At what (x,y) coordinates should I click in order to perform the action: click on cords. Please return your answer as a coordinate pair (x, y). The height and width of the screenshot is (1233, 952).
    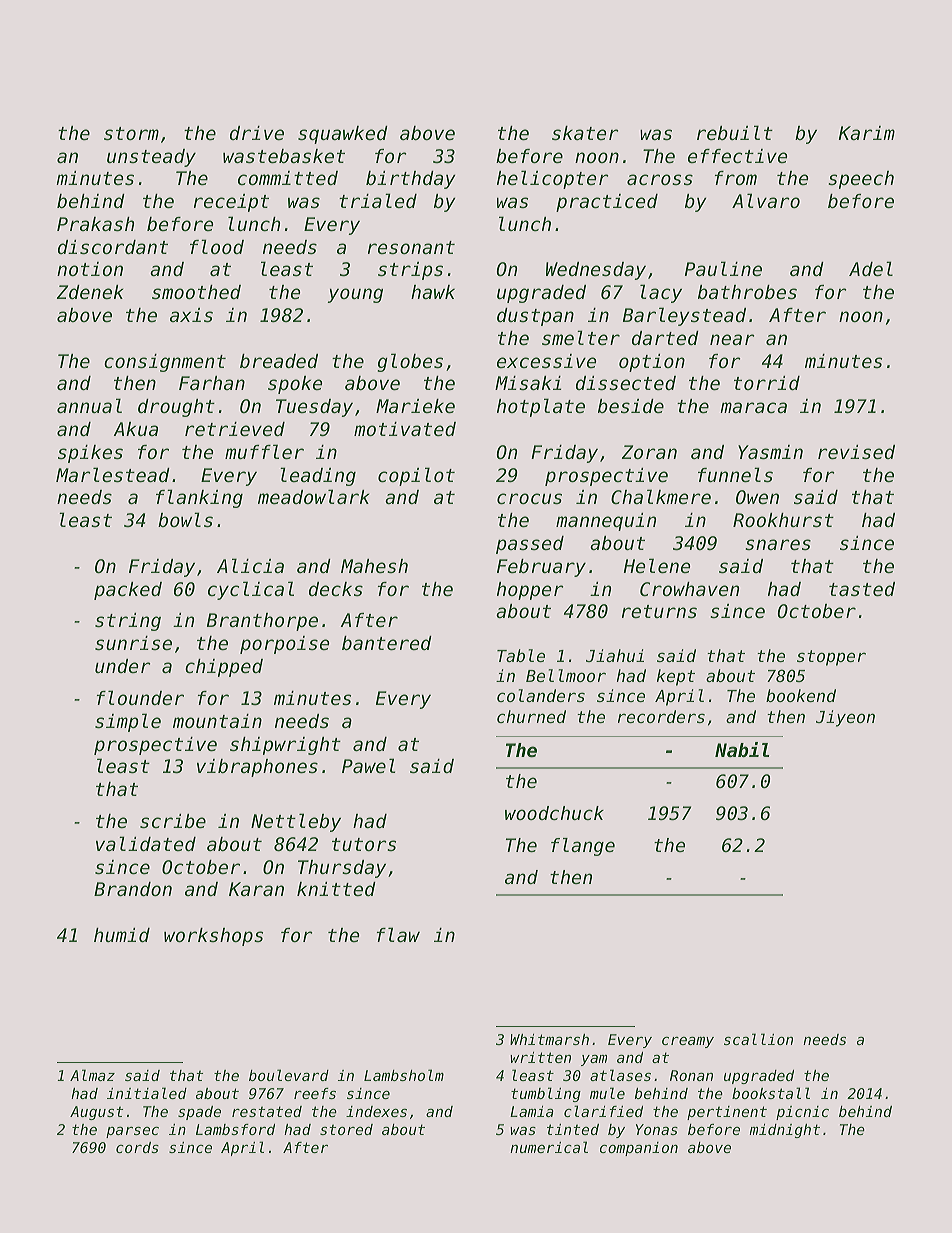
    Looking at the image, I should click on (137, 1147).
